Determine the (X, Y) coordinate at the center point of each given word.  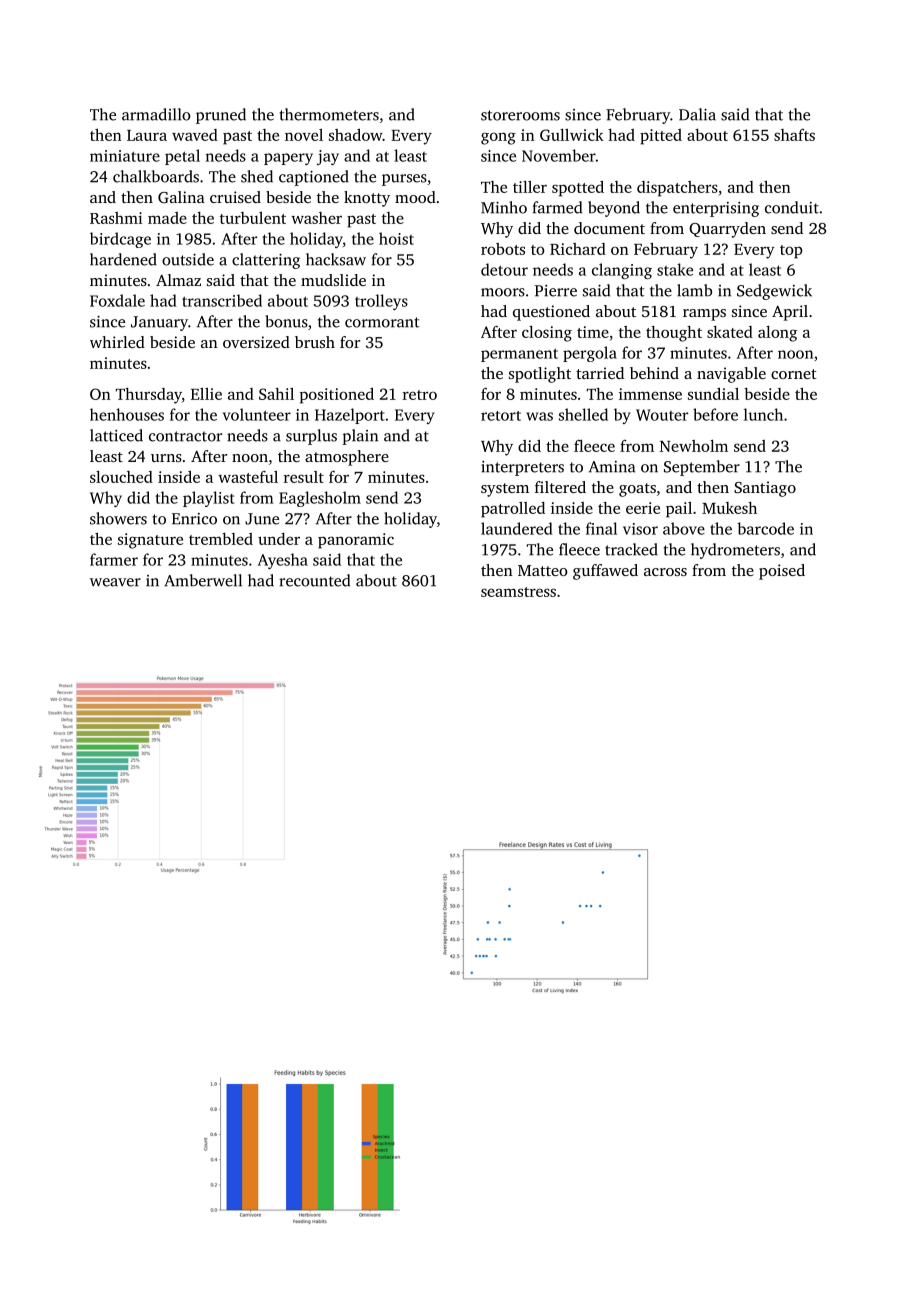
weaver (115, 582)
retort (501, 416)
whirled (117, 342)
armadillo (156, 114)
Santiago (765, 489)
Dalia (697, 114)
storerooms (520, 115)
